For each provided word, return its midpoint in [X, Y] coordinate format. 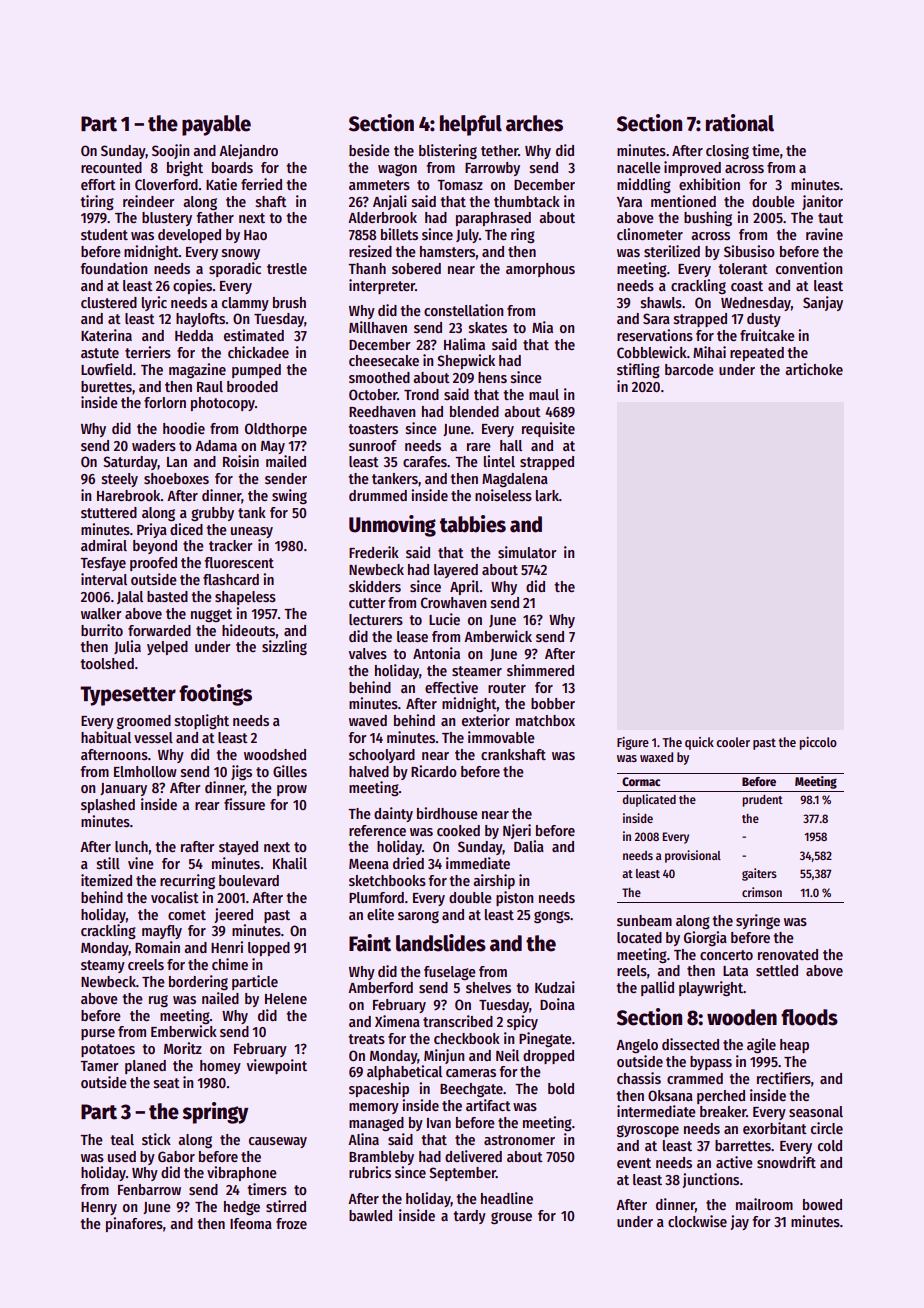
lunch [131, 846]
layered [456, 571]
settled [777, 970]
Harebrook [129, 495]
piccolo [818, 743]
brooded [252, 386]
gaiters [759, 874]
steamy [103, 966]
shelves [488, 987]
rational [740, 123]
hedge [242, 1208]
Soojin [170, 151]
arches [534, 123]
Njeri [517, 831]
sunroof [373, 445]
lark [547, 495]
